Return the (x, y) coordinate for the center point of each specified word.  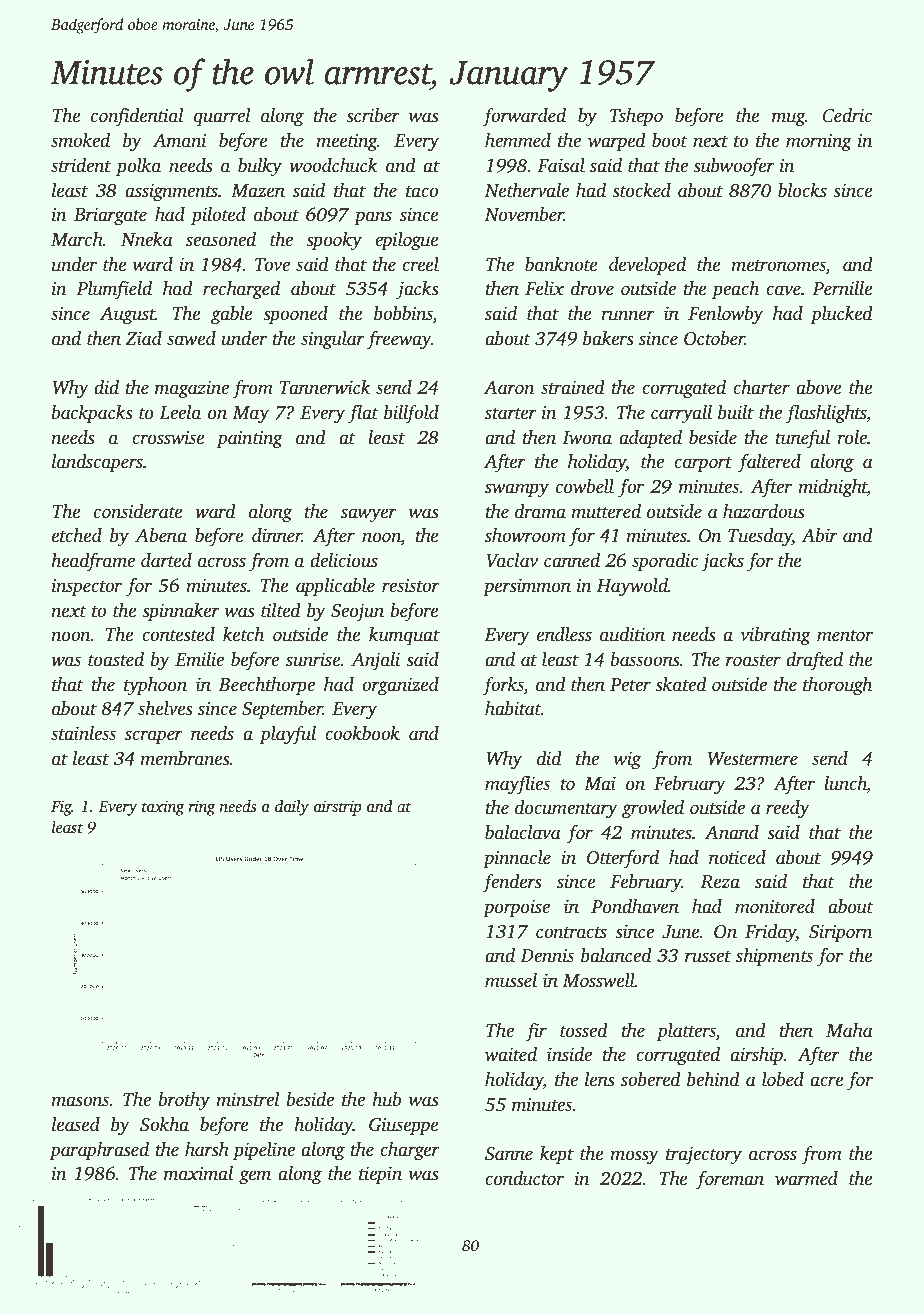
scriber (373, 115)
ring (201, 808)
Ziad (143, 338)
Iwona (587, 438)
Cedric (847, 115)
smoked (80, 140)
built (736, 412)
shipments (774, 957)
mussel (511, 980)
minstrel (248, 1099)
